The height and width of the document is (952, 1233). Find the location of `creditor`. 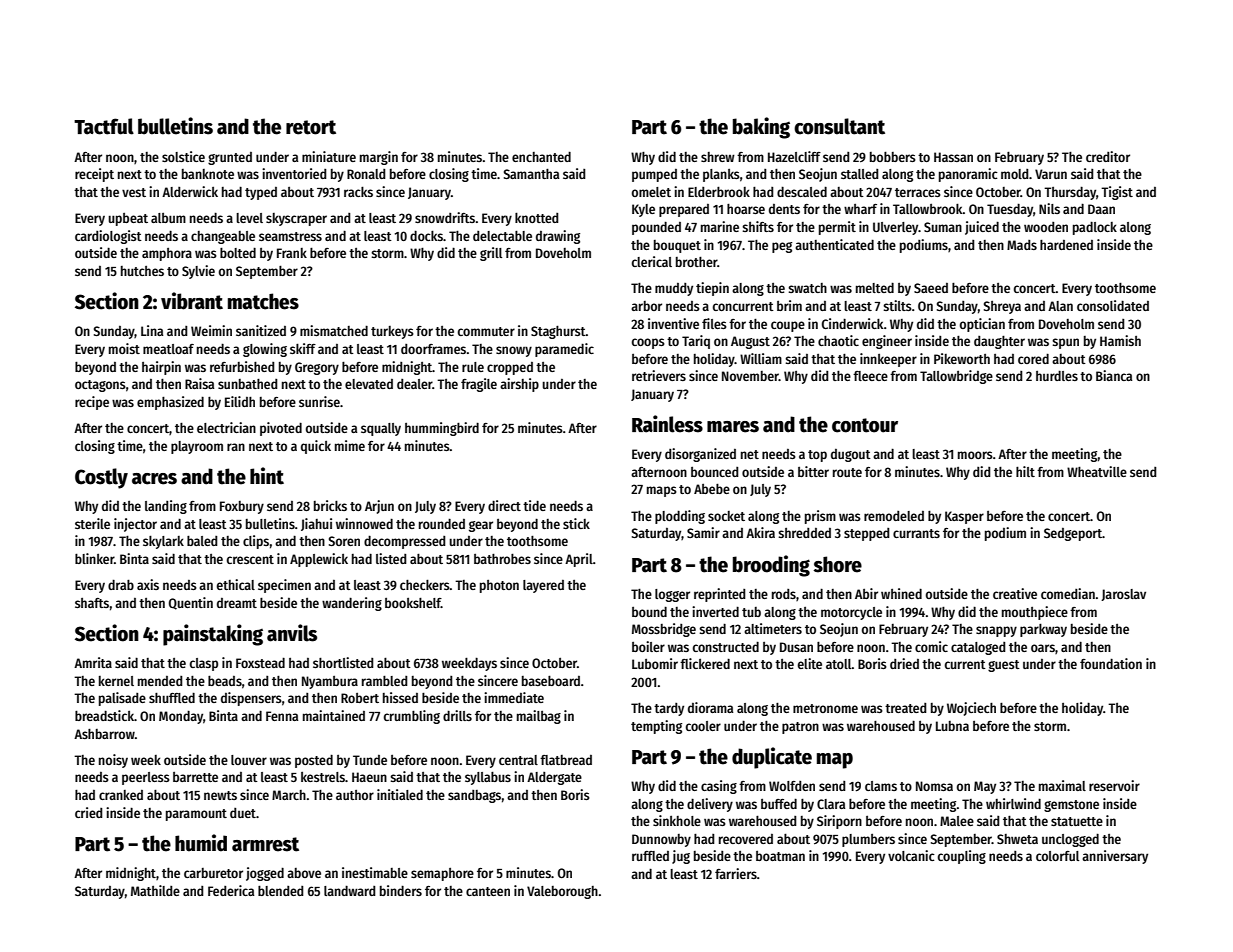

creditor is located at coordinates (1108, 156).
